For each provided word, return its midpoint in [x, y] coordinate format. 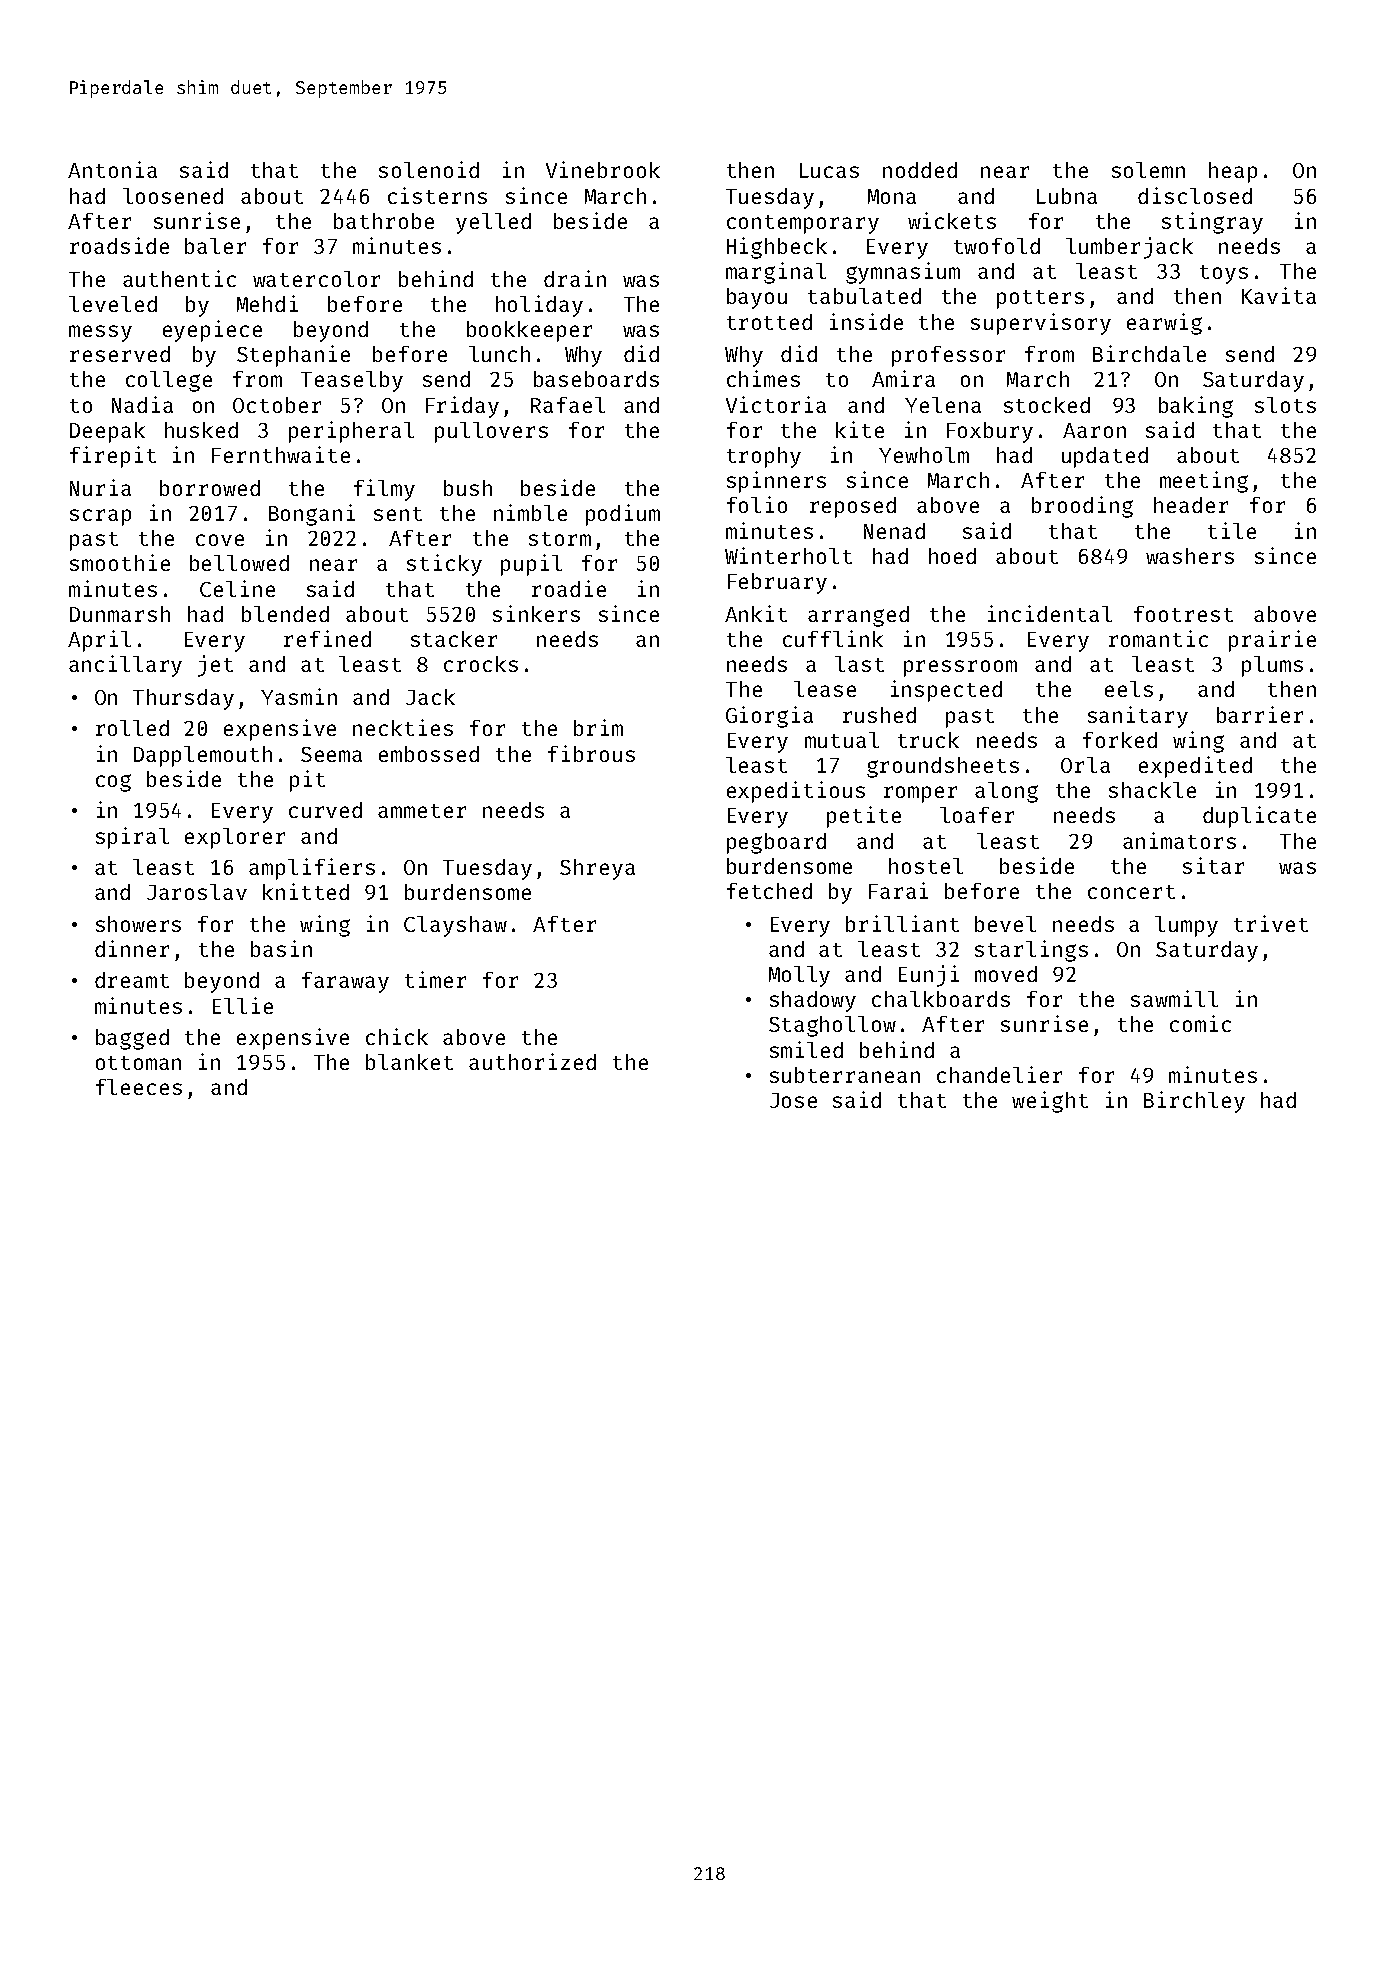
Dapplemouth [203, 756]
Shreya [597, 869]
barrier [1260, 714]
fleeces [139, 1087]
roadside [119, 245]
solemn [1148, 170]
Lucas [829, 170]
